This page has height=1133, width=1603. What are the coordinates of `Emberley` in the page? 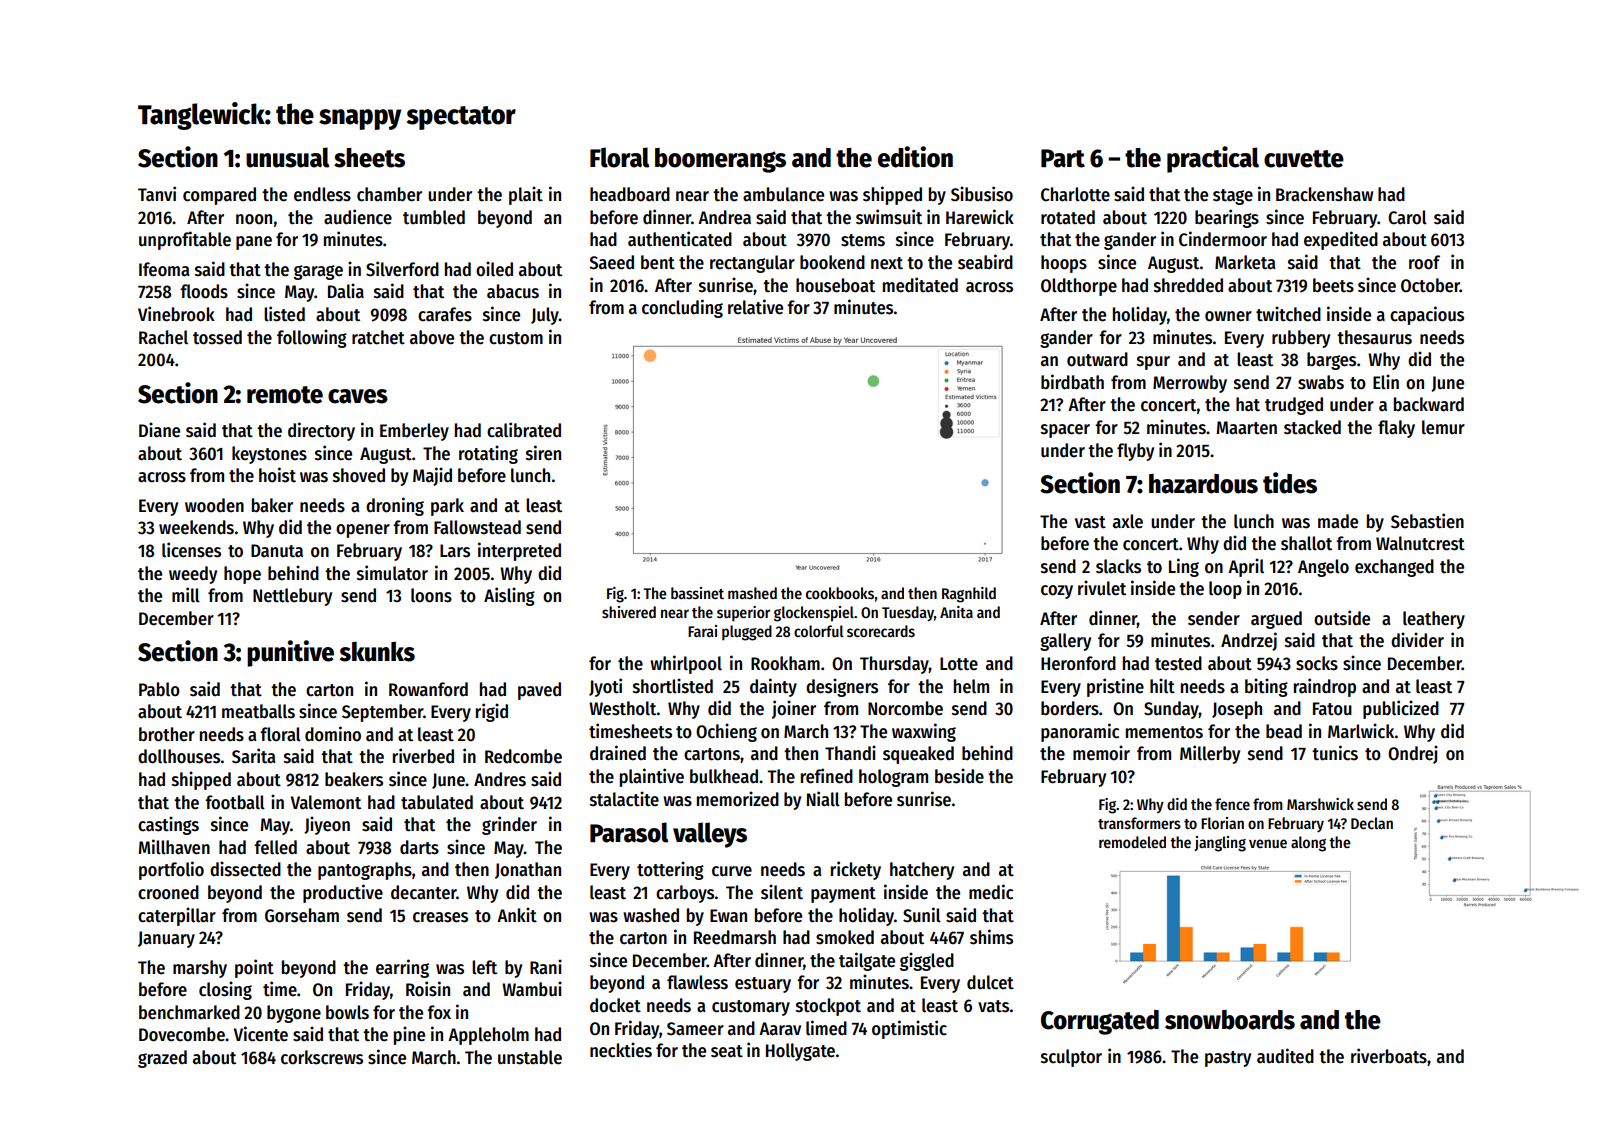 It's located at (414, 432).
